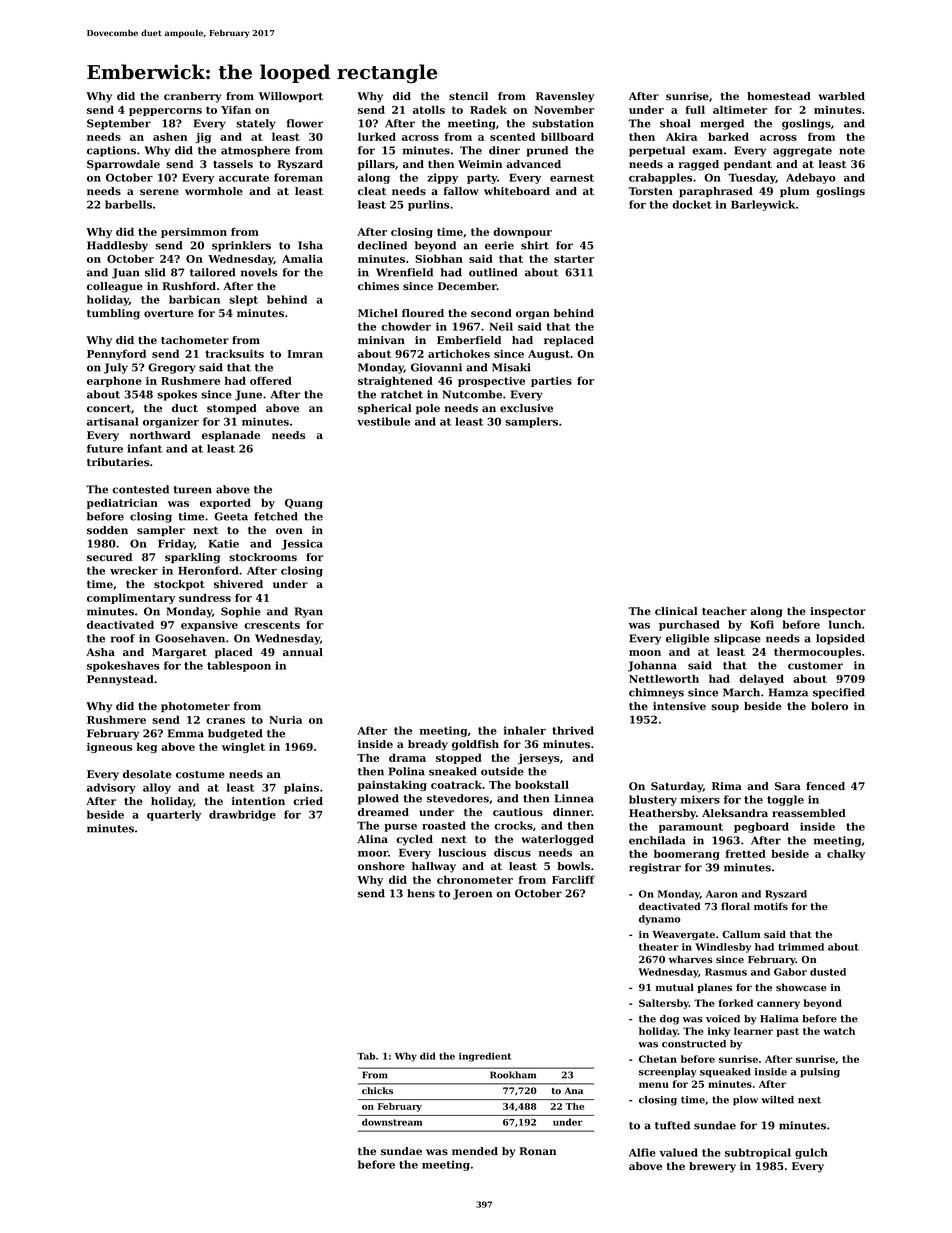 This page has height=1233, width=952. What do you see at coordinates (392, 1122) in the page?
I see `downstream` at bounding box center [392, 1122].
